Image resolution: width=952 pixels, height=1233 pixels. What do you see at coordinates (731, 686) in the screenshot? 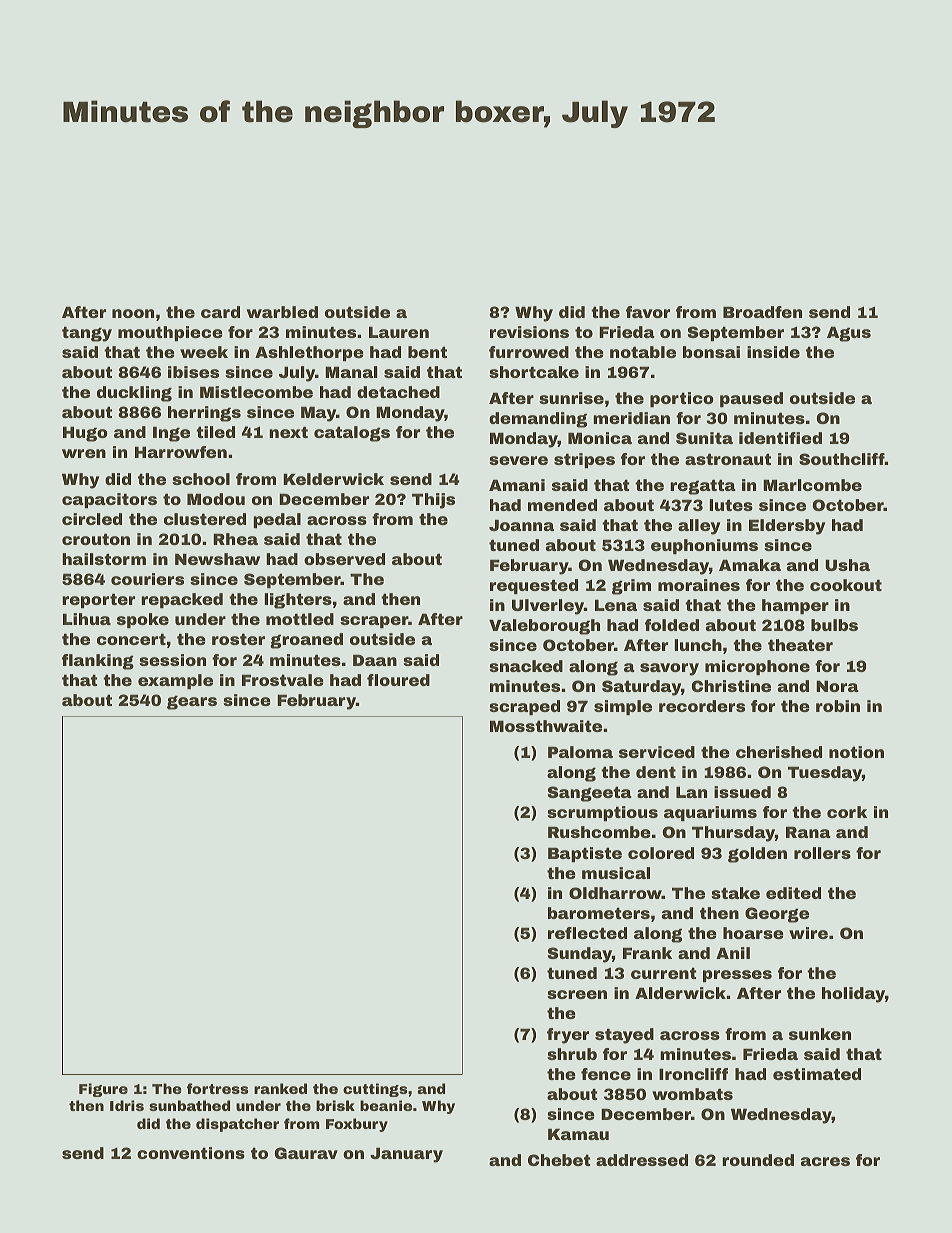
I see `Christine` at bounding box center [731, 686].
